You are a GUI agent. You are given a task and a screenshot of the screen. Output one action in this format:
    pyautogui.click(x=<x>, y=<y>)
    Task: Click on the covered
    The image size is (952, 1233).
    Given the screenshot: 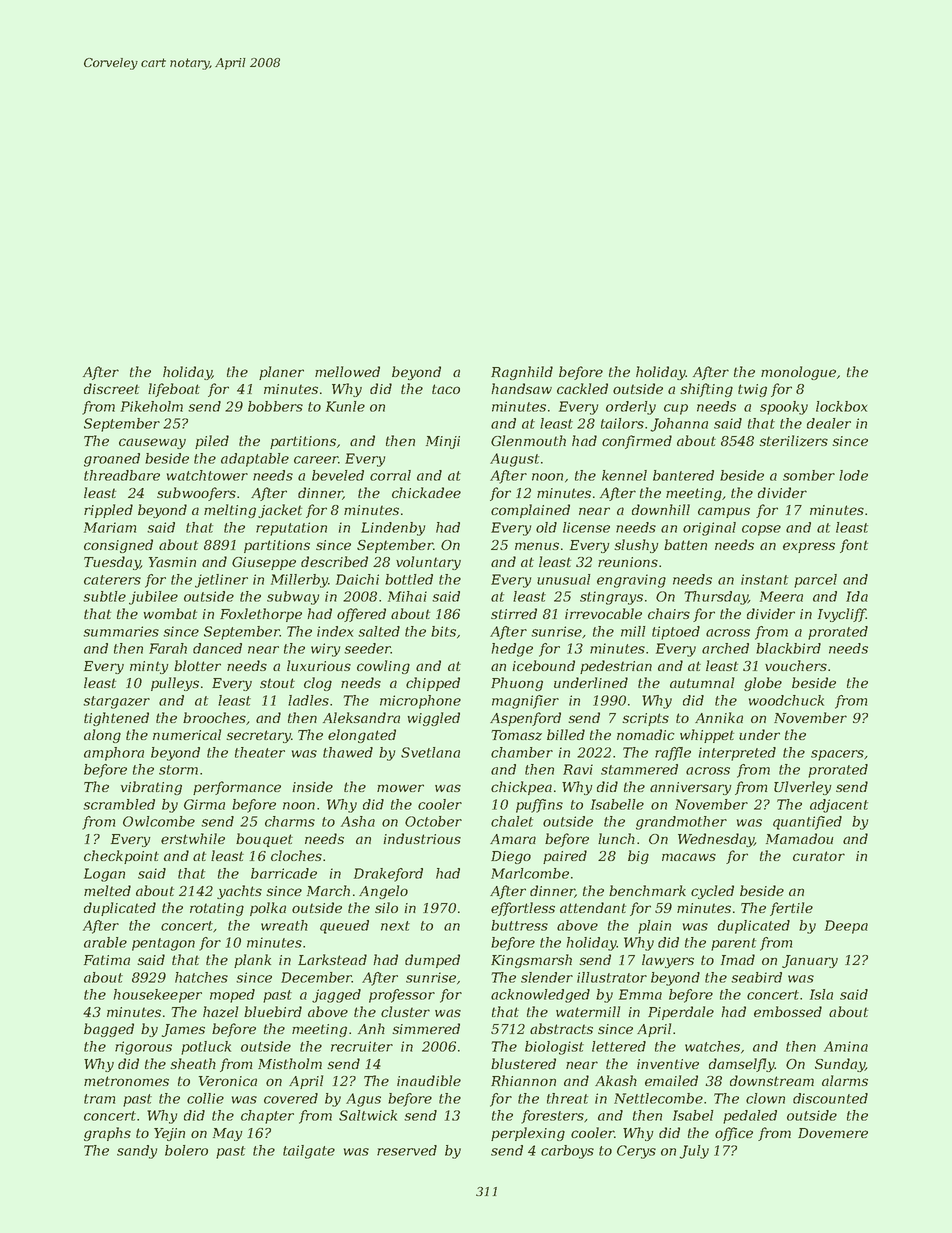 What is the action you would take?
    pyautogui.click(x=291, y=1098)
